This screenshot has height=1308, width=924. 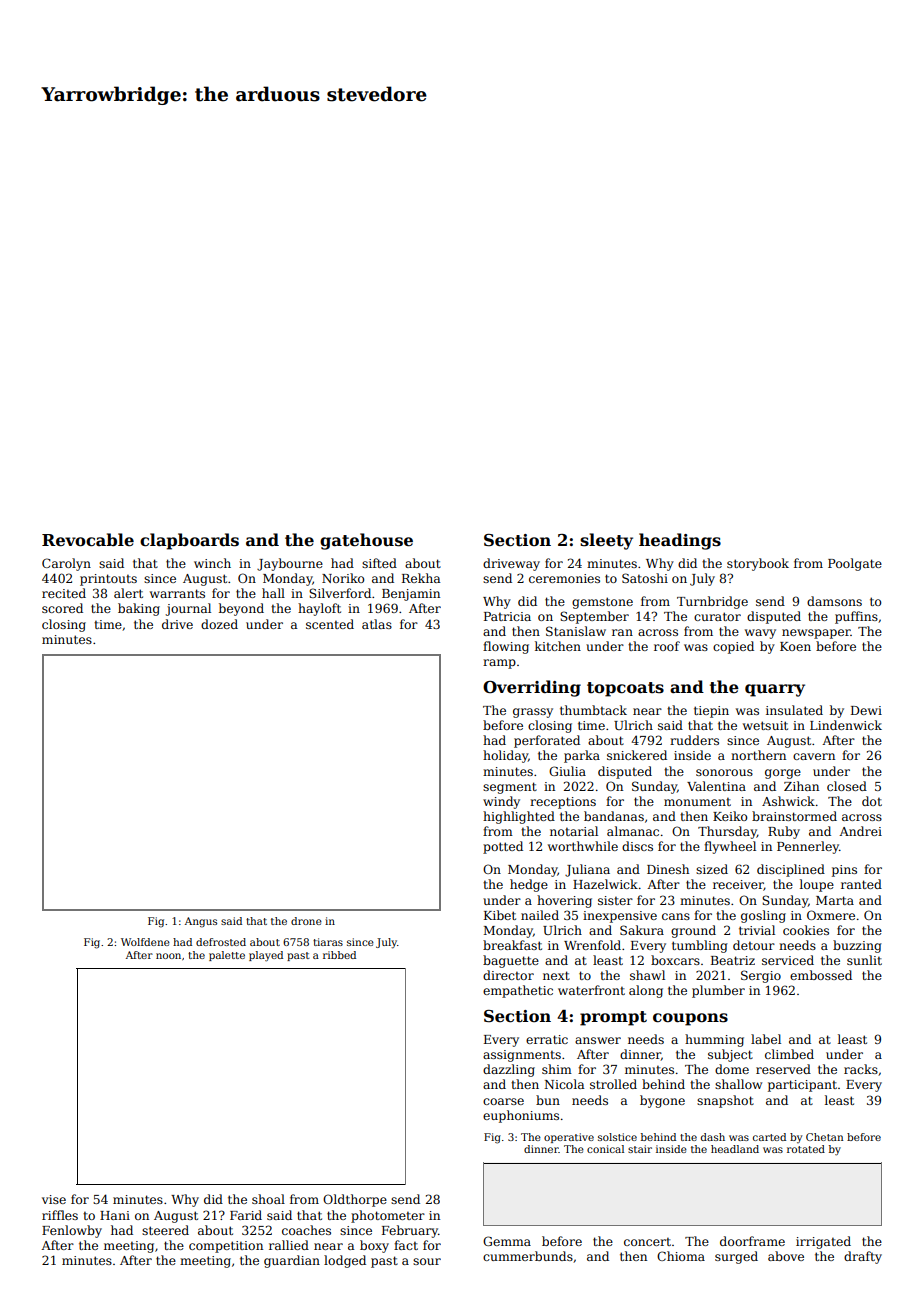 What do you see at coordinates (201, 922) in the screenshot?
I see `Angus` at bounding box center [201, 922].
